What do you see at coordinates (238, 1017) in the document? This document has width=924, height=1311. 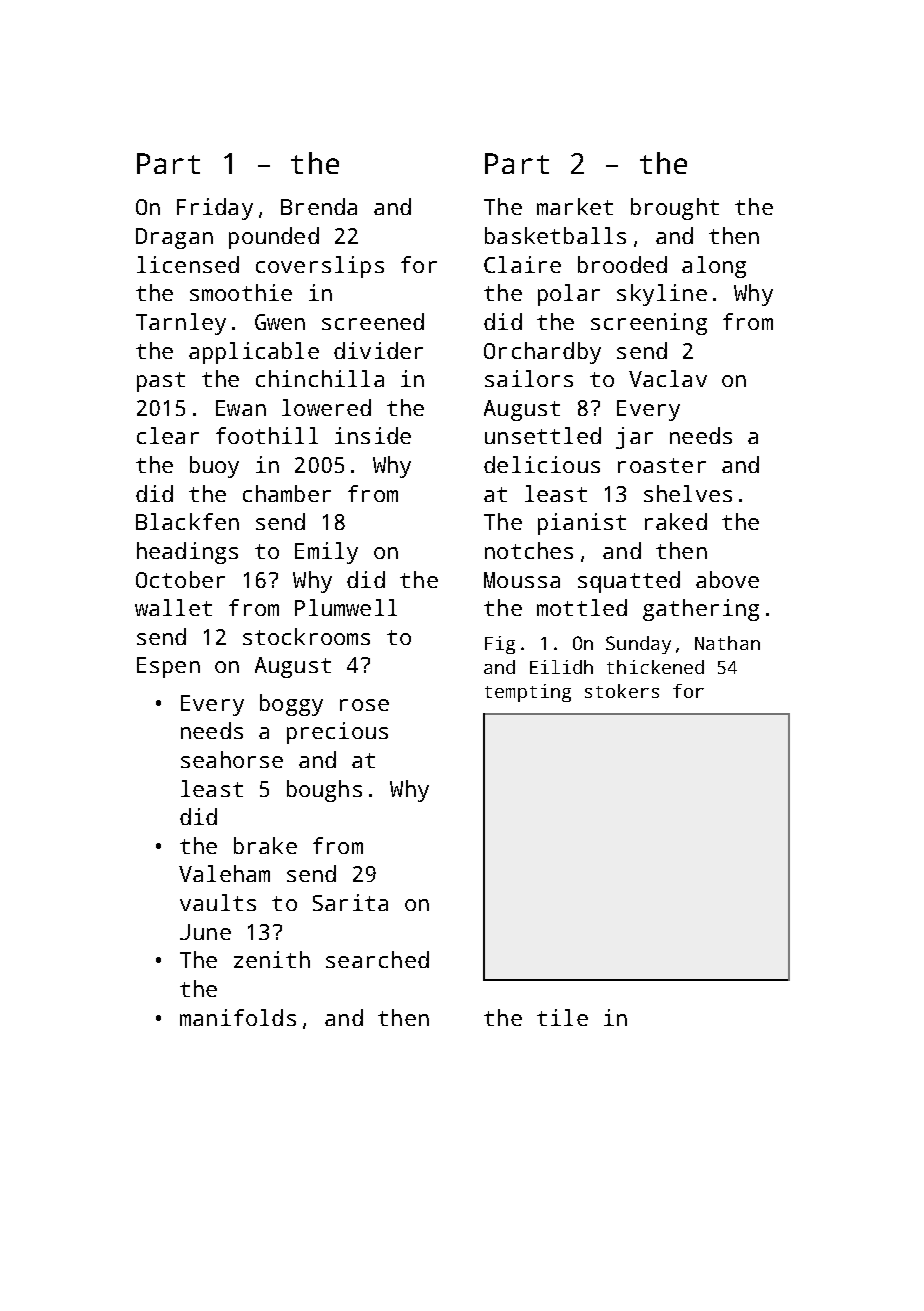 I see `manifolds` at bounding box center [238, 1017].
